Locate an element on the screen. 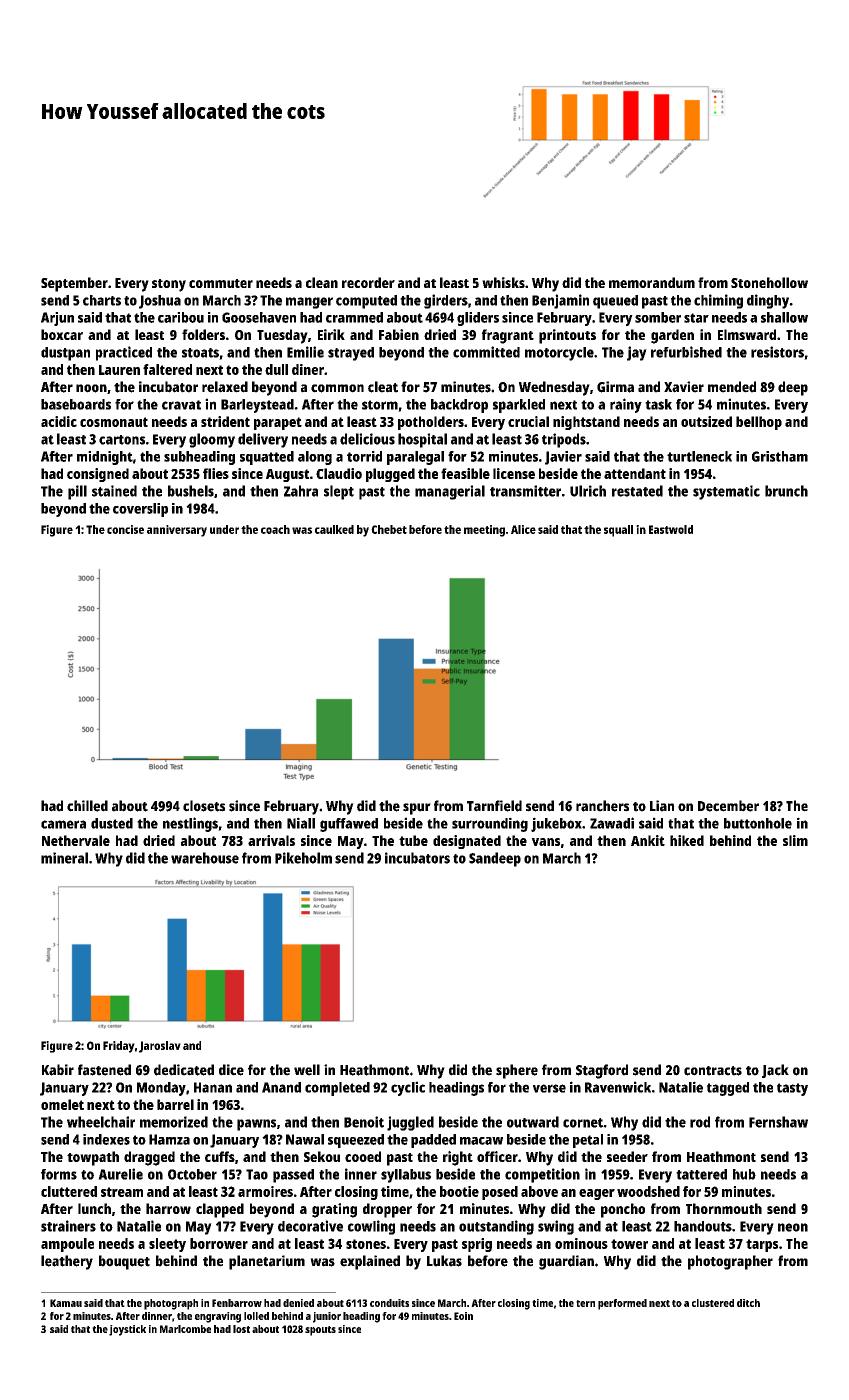  vans is located at coordinates (546, 842).
